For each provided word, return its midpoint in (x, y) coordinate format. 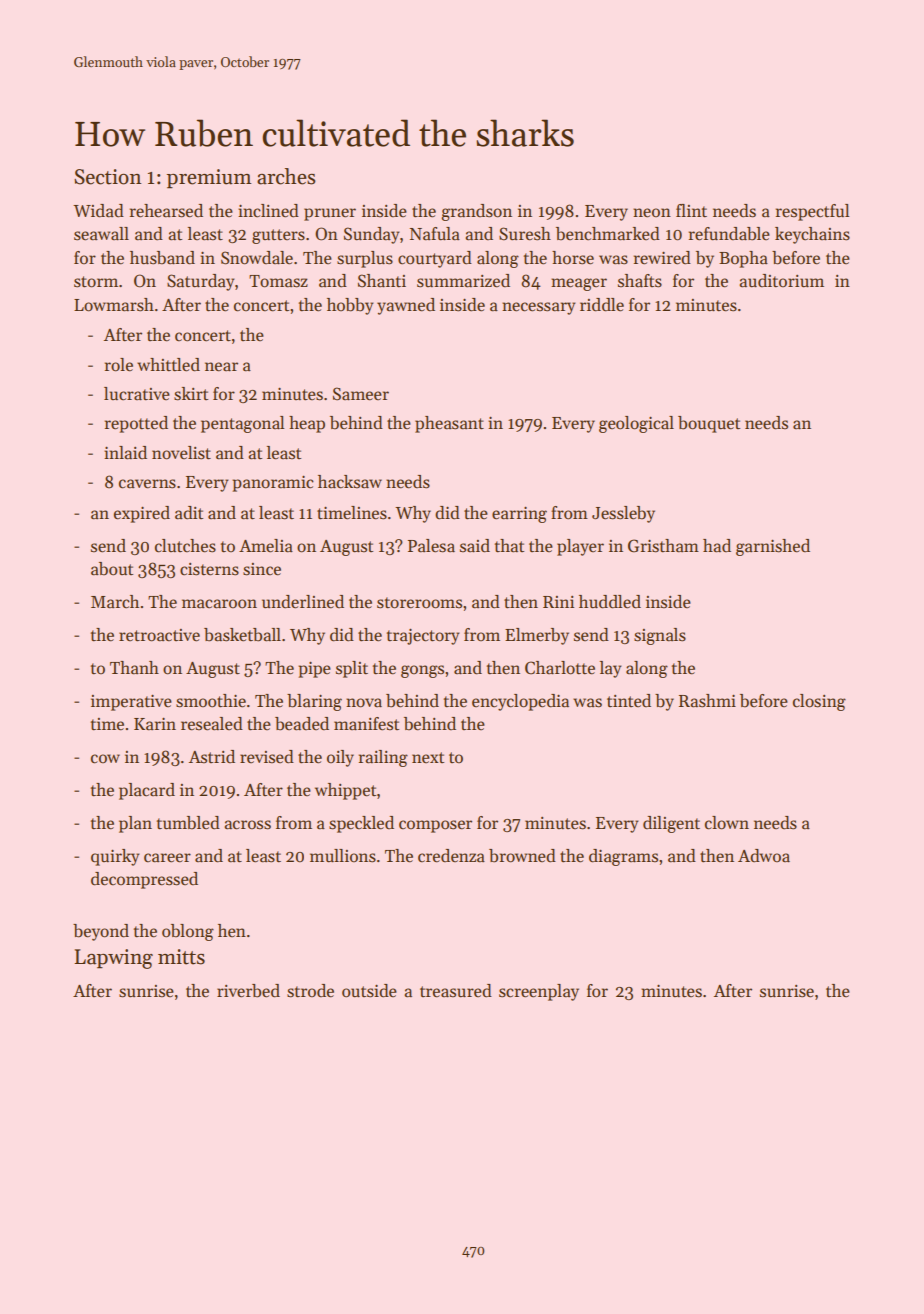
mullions (343, 856)
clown (727, 823)
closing (819, 702)
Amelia (266, 546)
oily (340, 758)
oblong (188, 932)
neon (652, 213)
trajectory (423, 637)
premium (209, 179)
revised (267, 757)
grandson (476, 212)
